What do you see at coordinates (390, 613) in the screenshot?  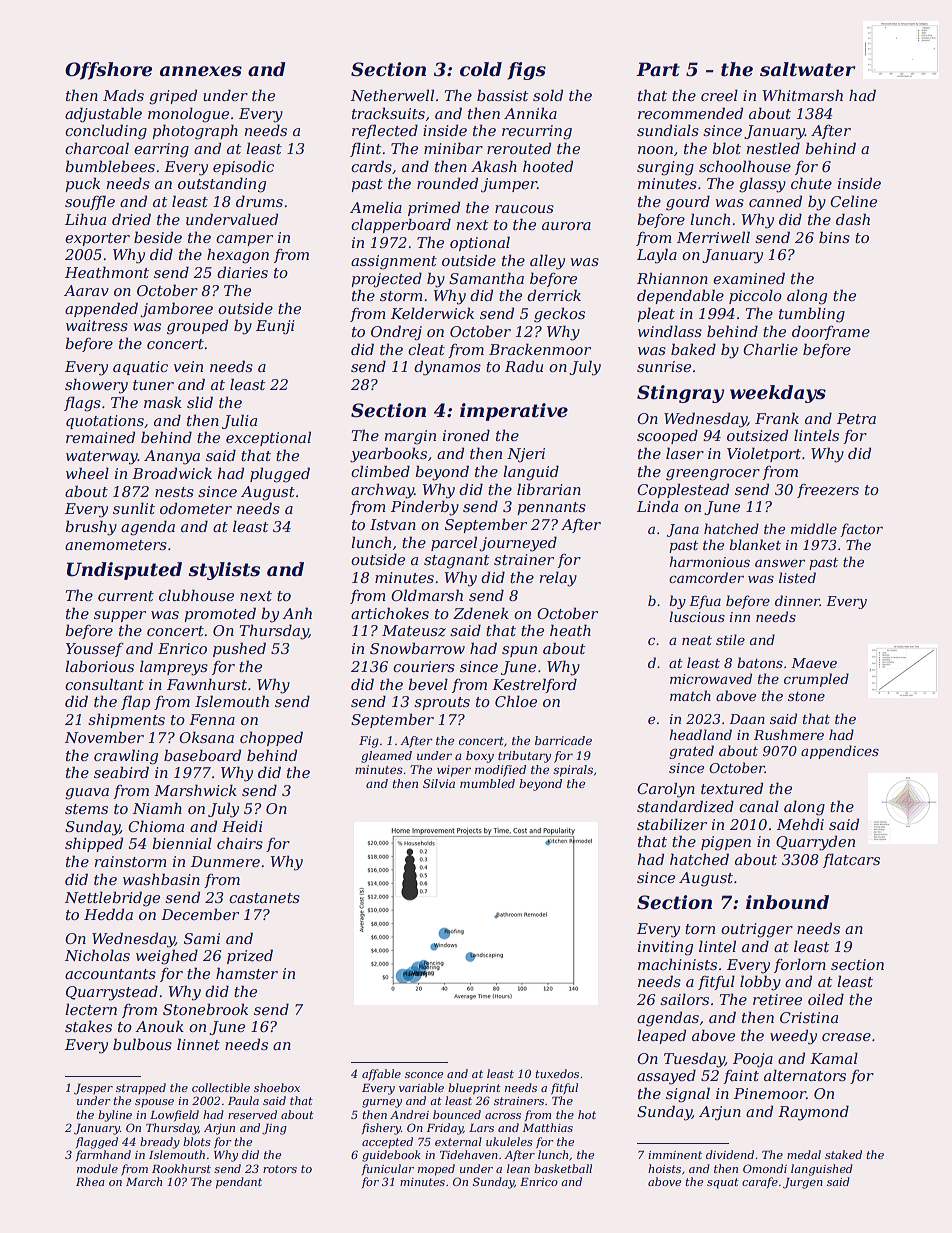 I see `artichokes` at bounding box center [390, 613].
